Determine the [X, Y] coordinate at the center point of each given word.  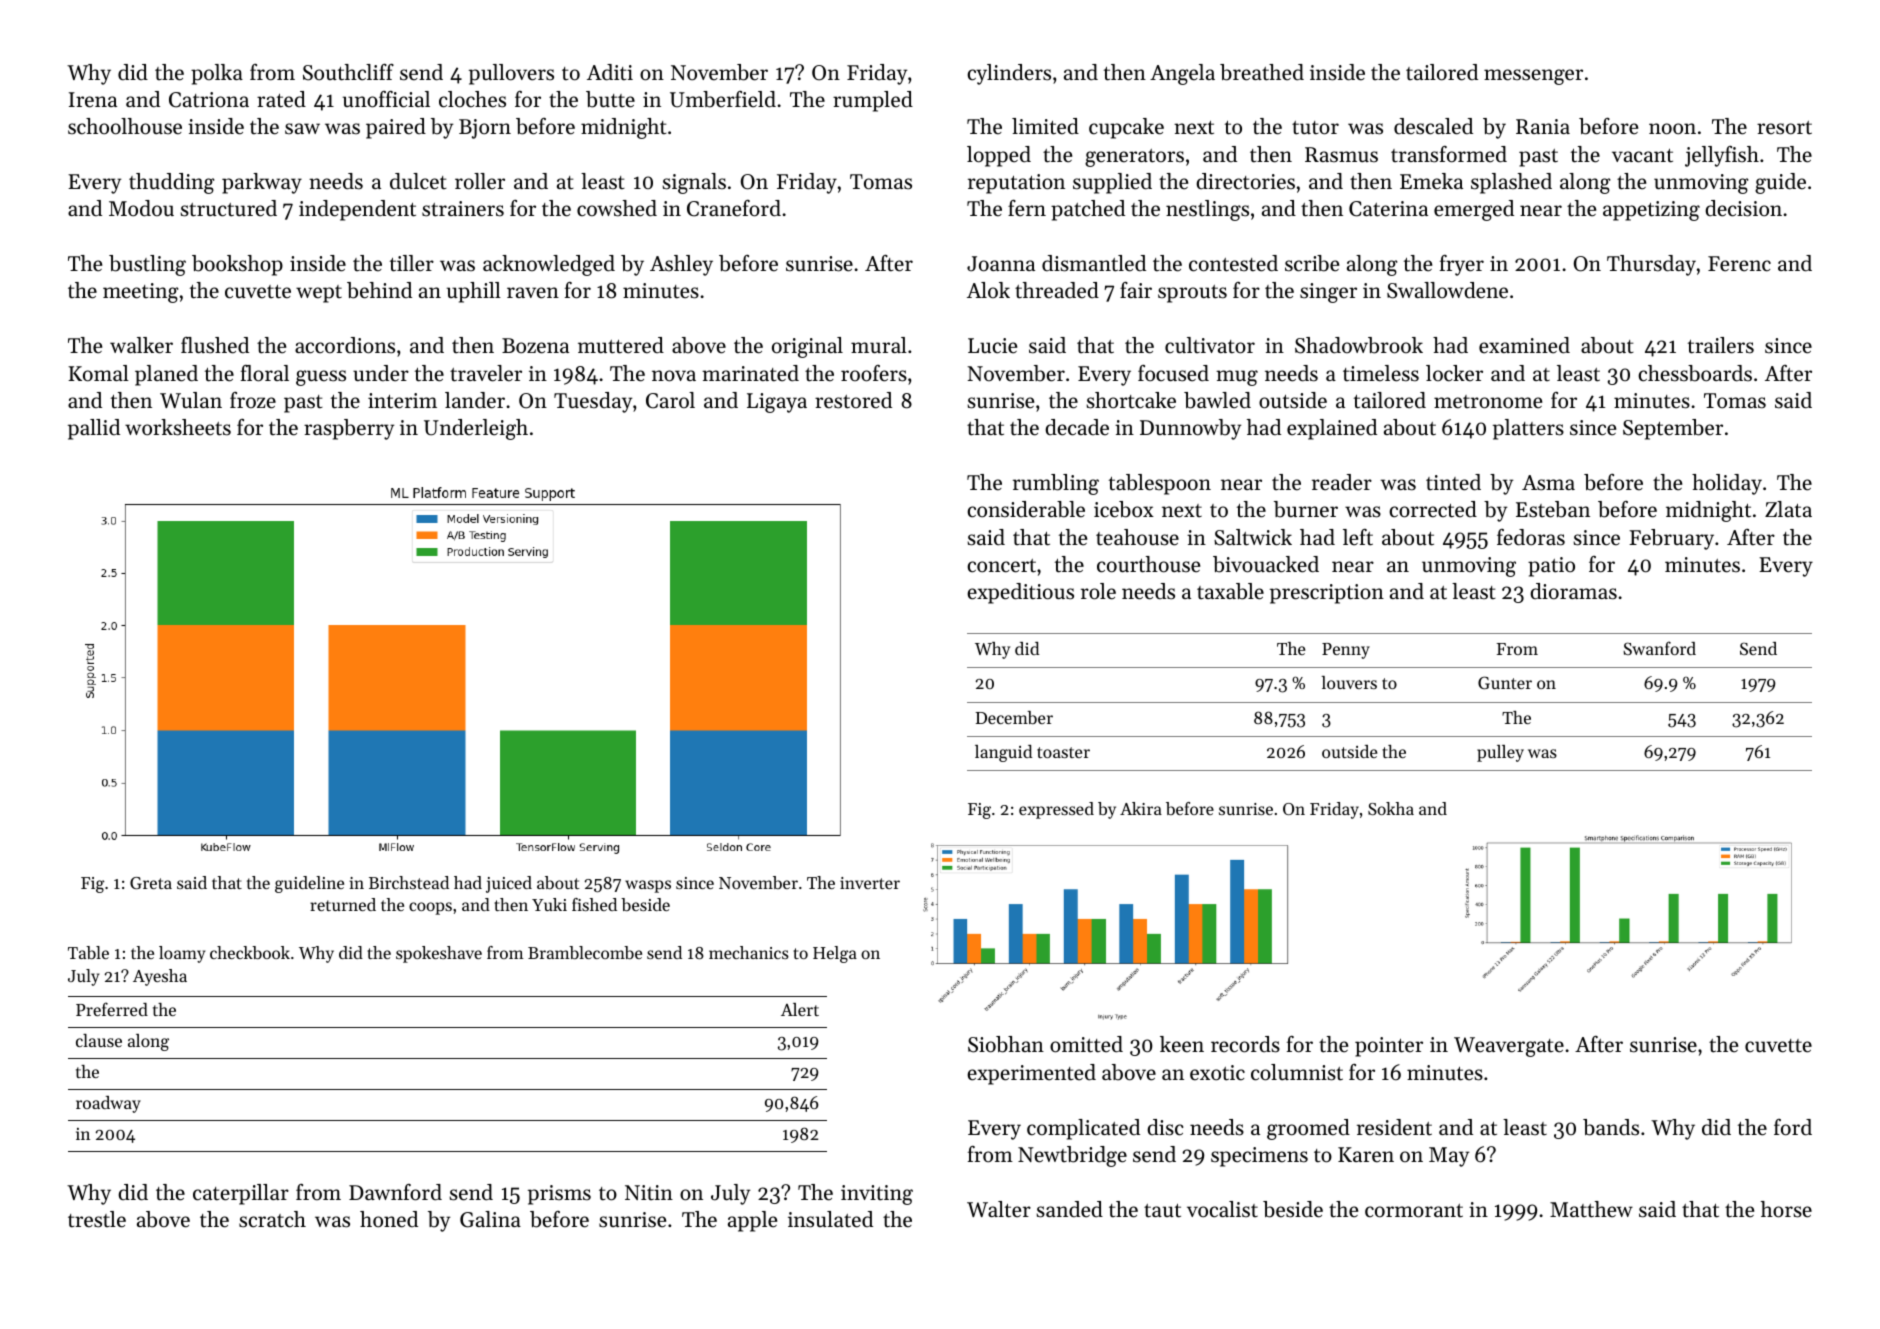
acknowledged [549, 265]
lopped [999, 156]
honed [389, 1219]
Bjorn [485, 129]
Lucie [992, 346]
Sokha [1391, 808]
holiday [1727, 484]
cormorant [1414, 1211]
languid [1003, 753]
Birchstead [409, 882]
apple [752, 1221]
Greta [151, 883]
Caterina [1388, 209]
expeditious [1020, 593]
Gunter [1505, 682]
